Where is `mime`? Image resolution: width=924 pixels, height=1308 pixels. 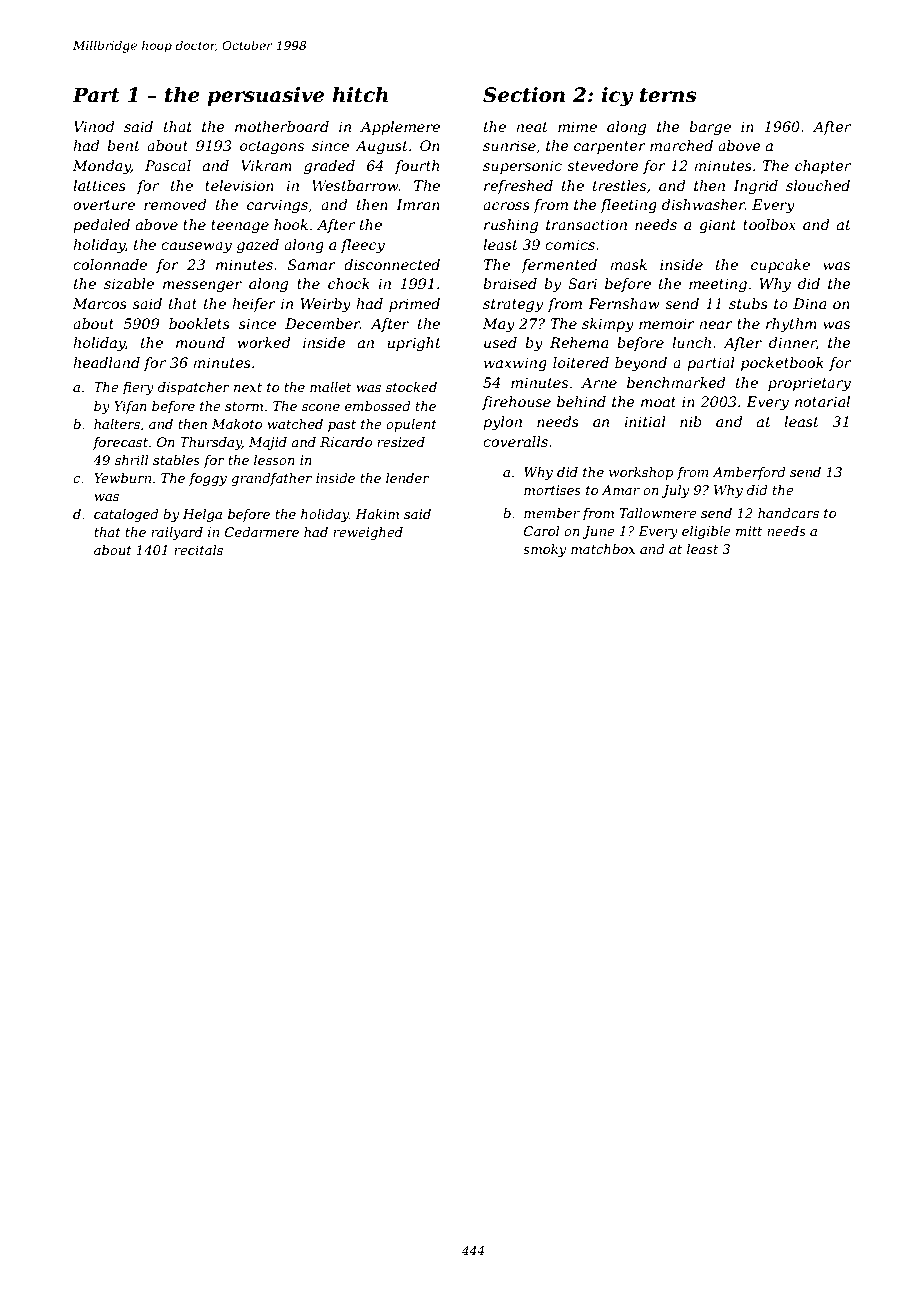
mime is located at coordinates (577, 126).
